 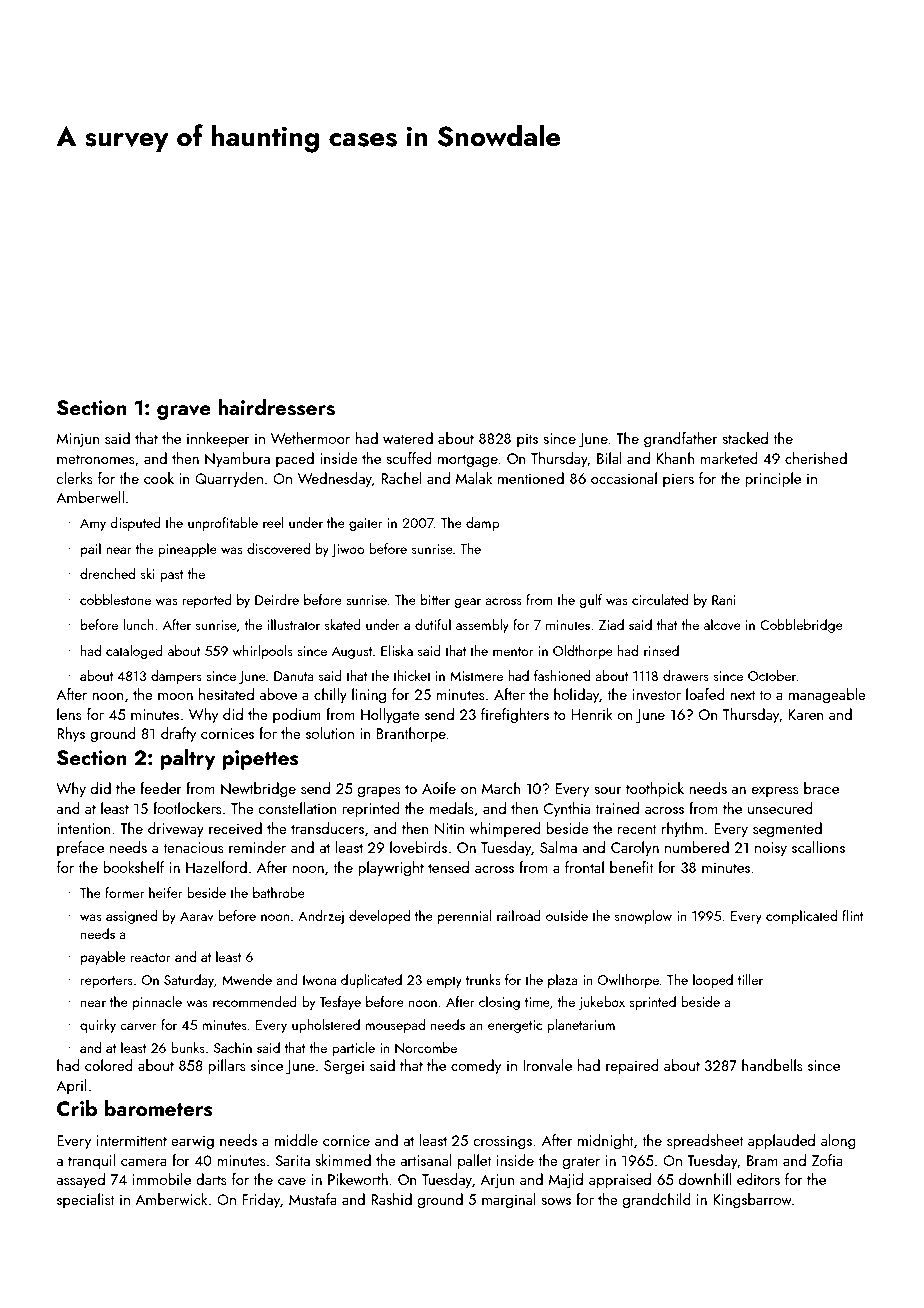 I want to click on reporters, so click(x=107, y=982).
